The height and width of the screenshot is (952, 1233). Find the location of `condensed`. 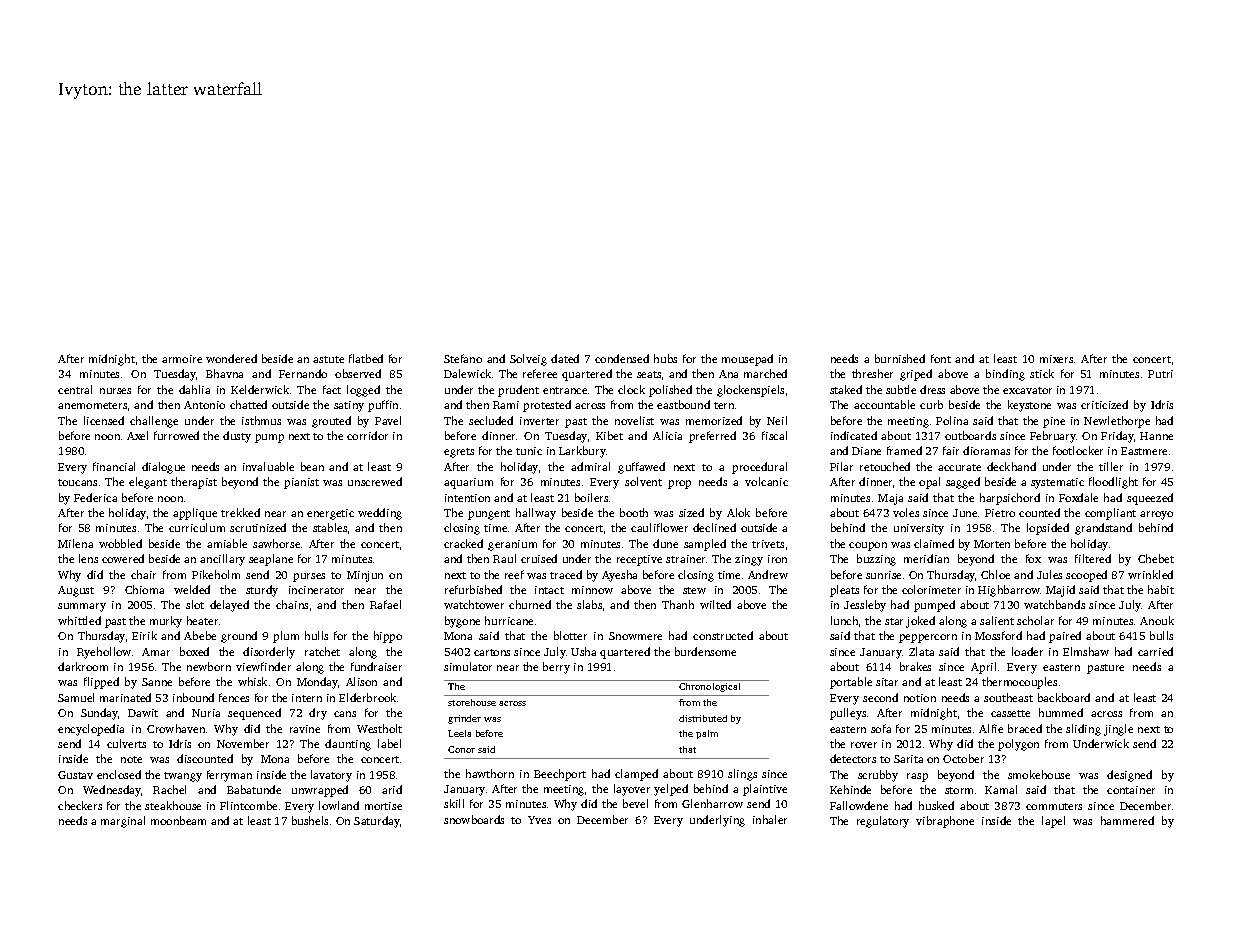

condensed is located at coordinates (622, 358).
